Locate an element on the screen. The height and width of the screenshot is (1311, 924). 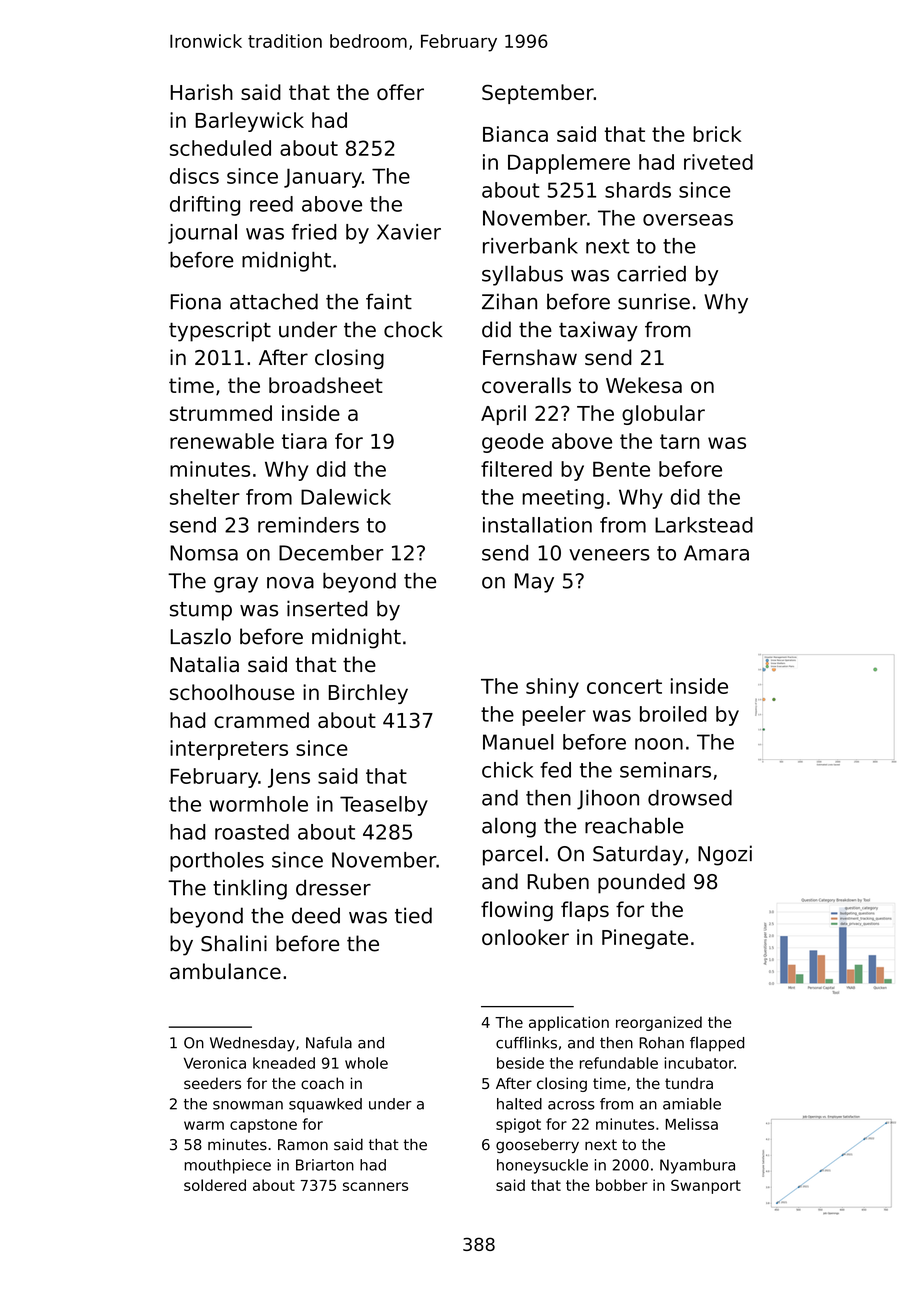
squawked is located at coordinates (325, 1105).
